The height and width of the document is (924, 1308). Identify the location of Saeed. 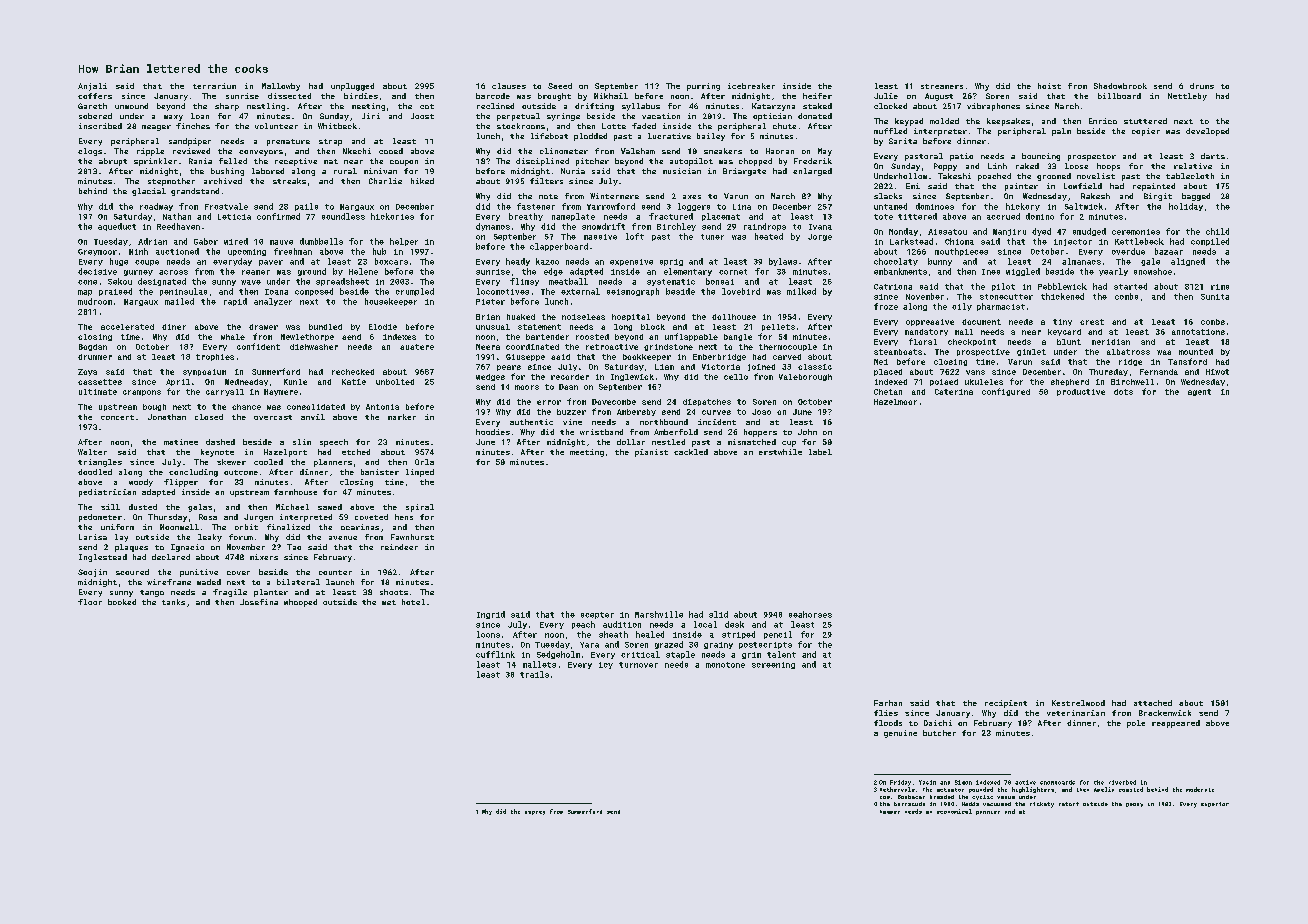
(560, 86).
